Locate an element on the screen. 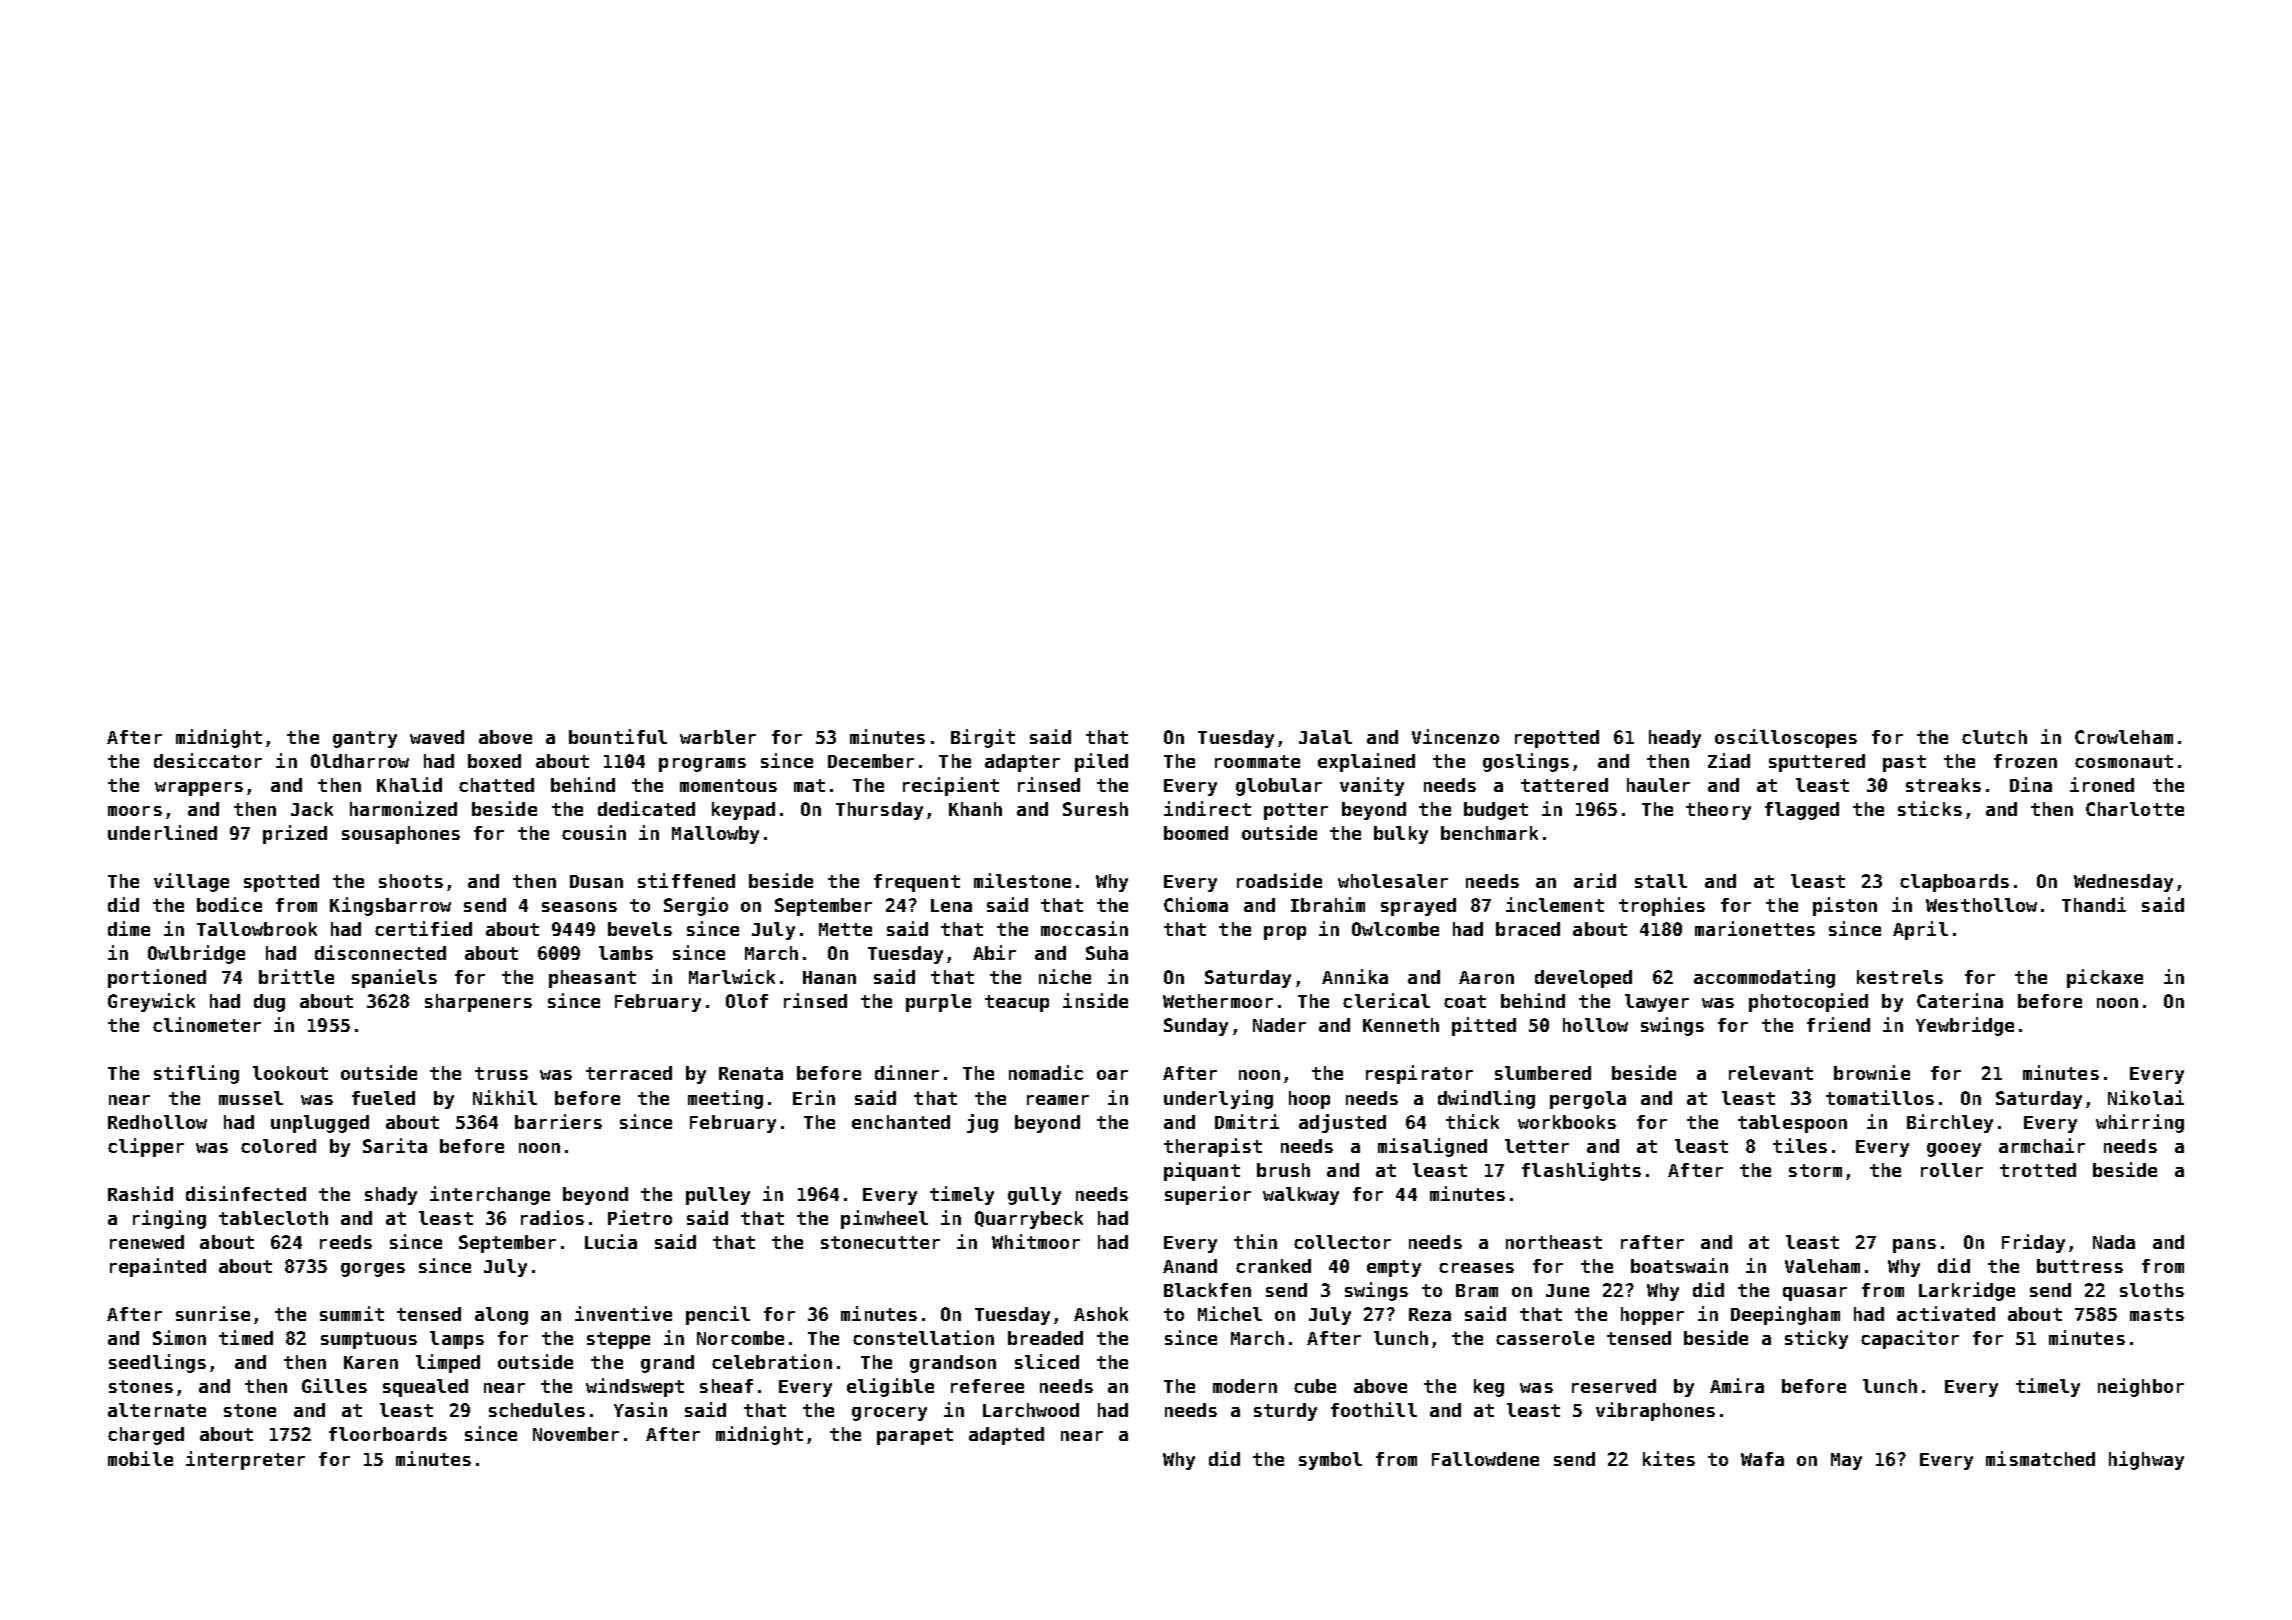  oscilloscopes is located at coordinates (1786, 738).
